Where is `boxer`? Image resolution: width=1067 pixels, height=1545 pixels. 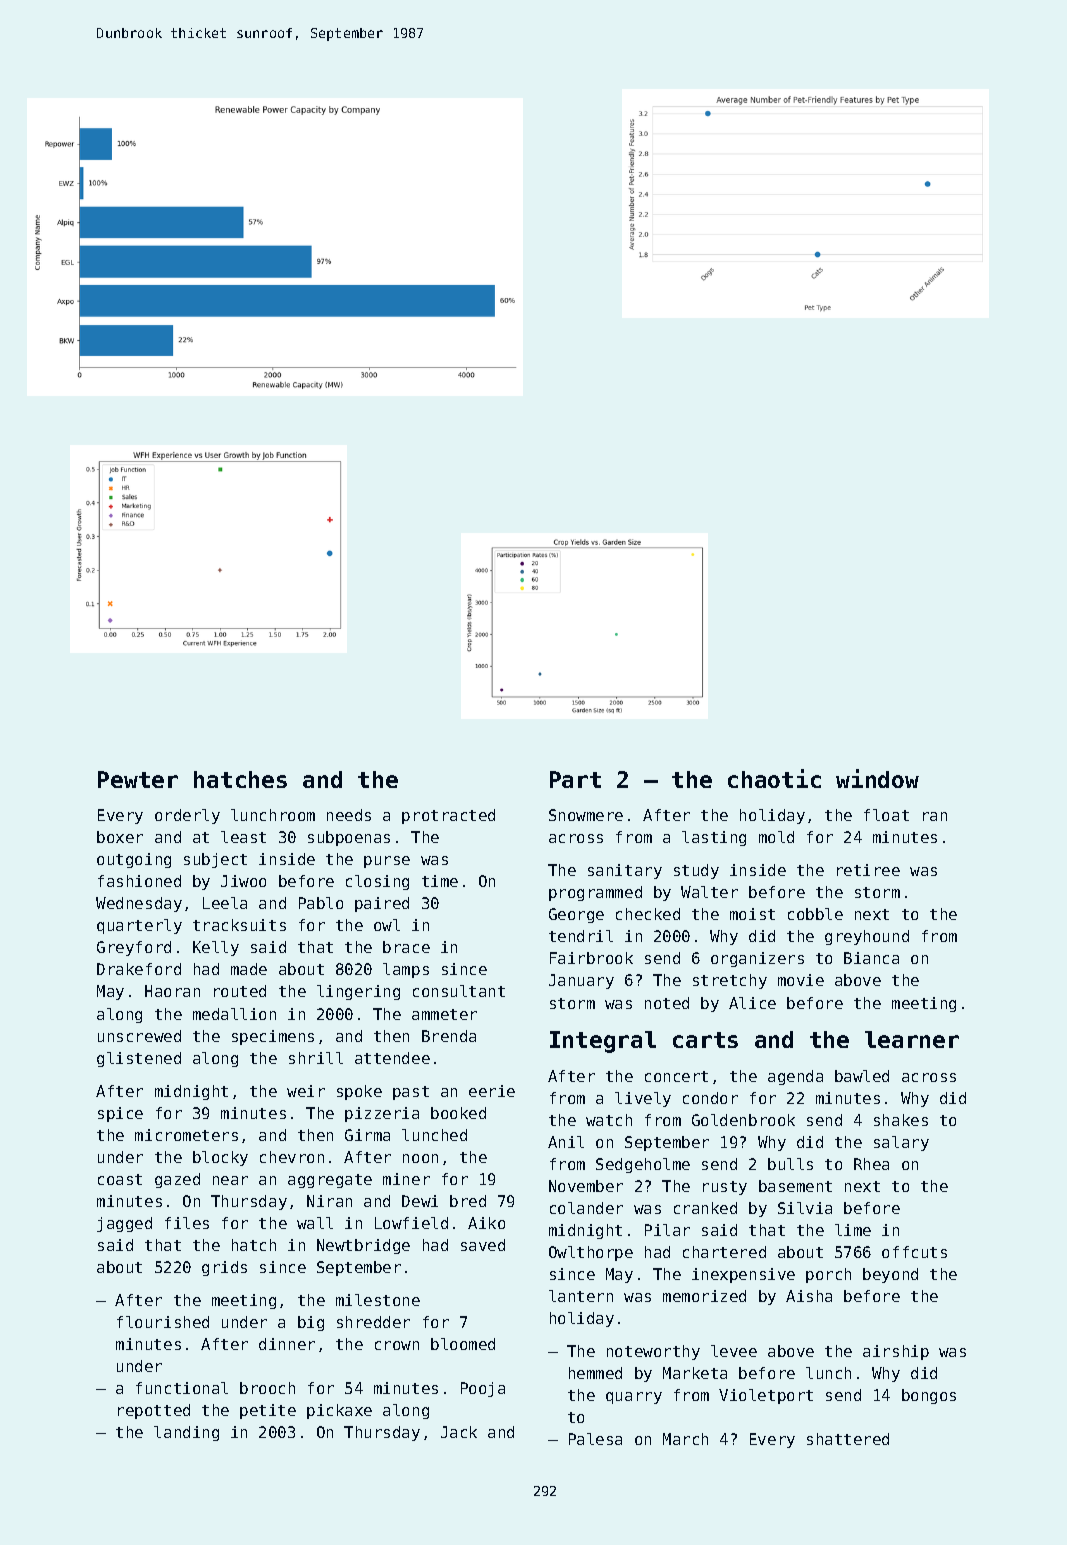
boxer is located at coordinates (120, 837).
